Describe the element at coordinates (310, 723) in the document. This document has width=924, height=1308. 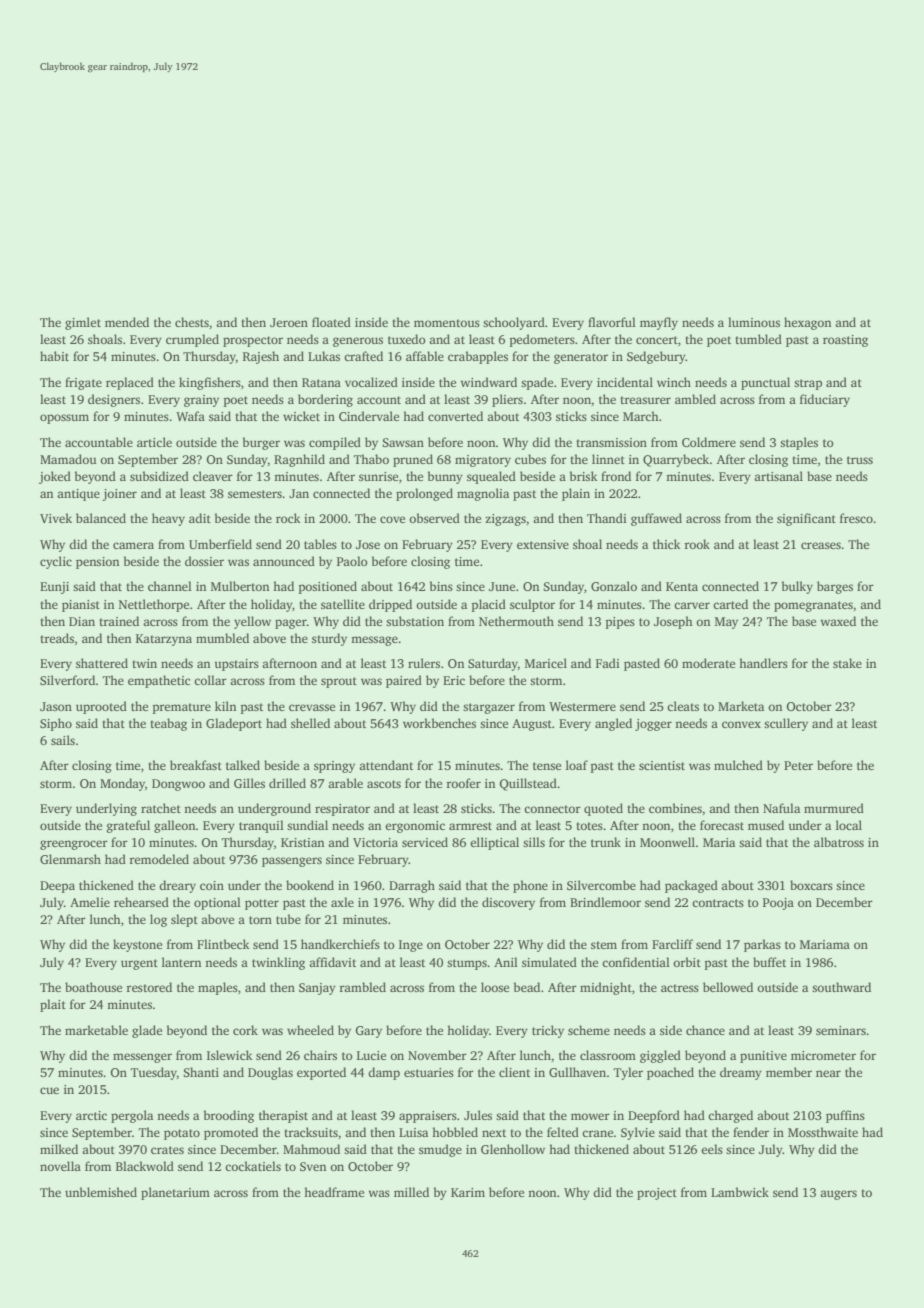
I see `shelled` at that location.
